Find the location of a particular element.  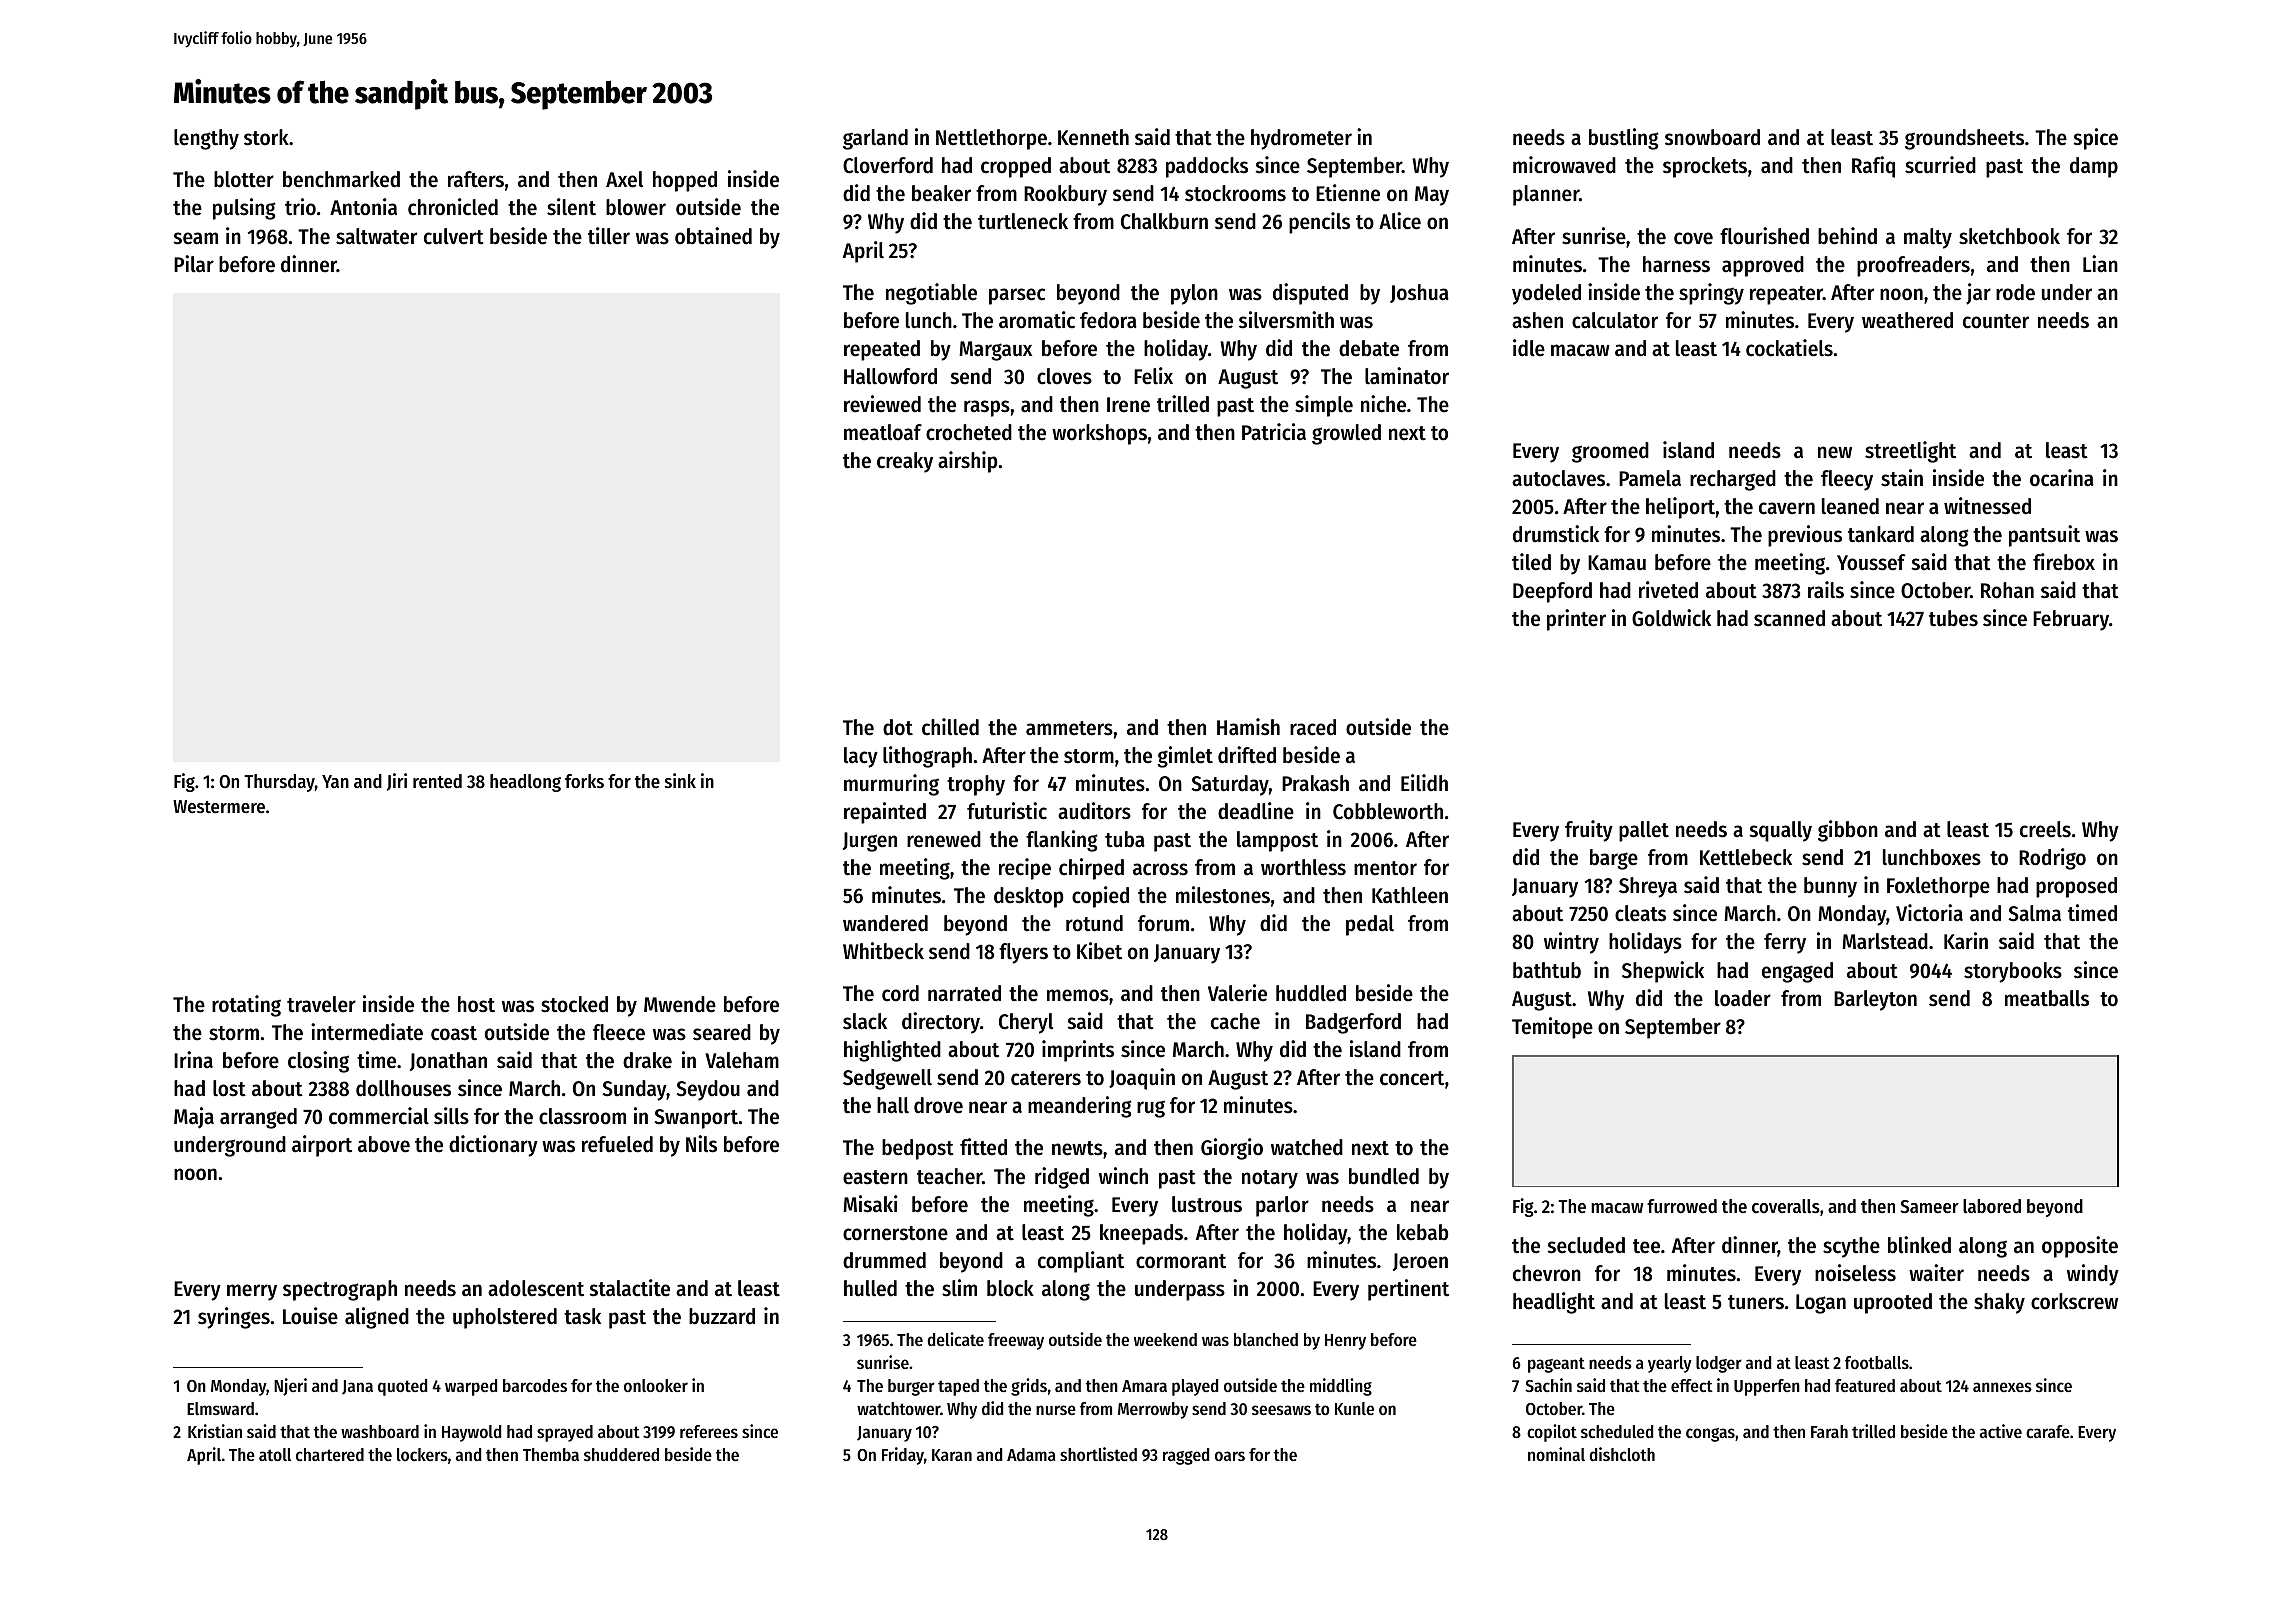

ferry is located at coordinates (1785, 943).
